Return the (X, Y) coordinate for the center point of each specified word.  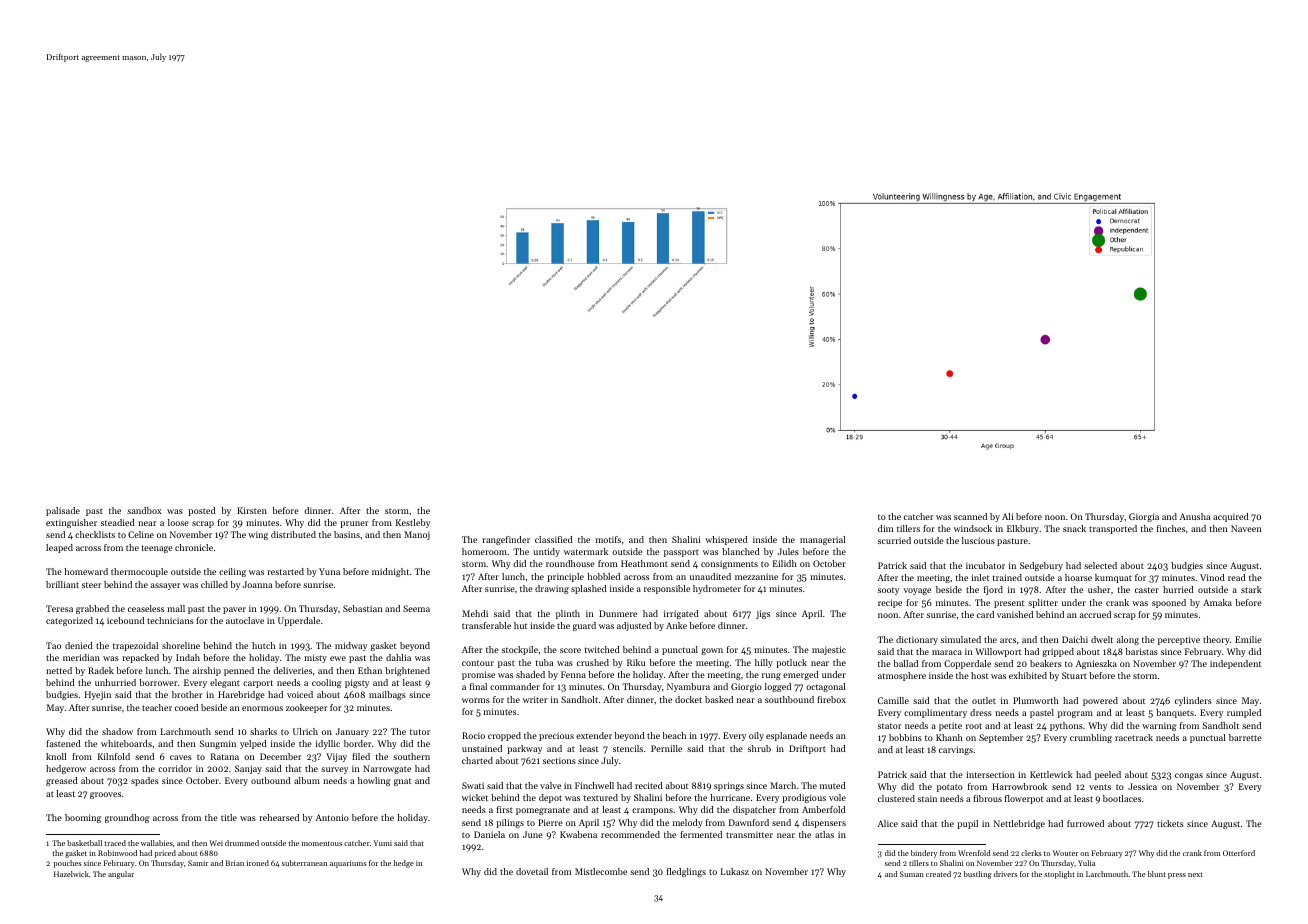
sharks (263, 731)
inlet (980, 577)
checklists (95, 534)
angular (121, 875)
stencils (628, 748)
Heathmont (644, 563)
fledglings (686, 872)
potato (950, 788)
